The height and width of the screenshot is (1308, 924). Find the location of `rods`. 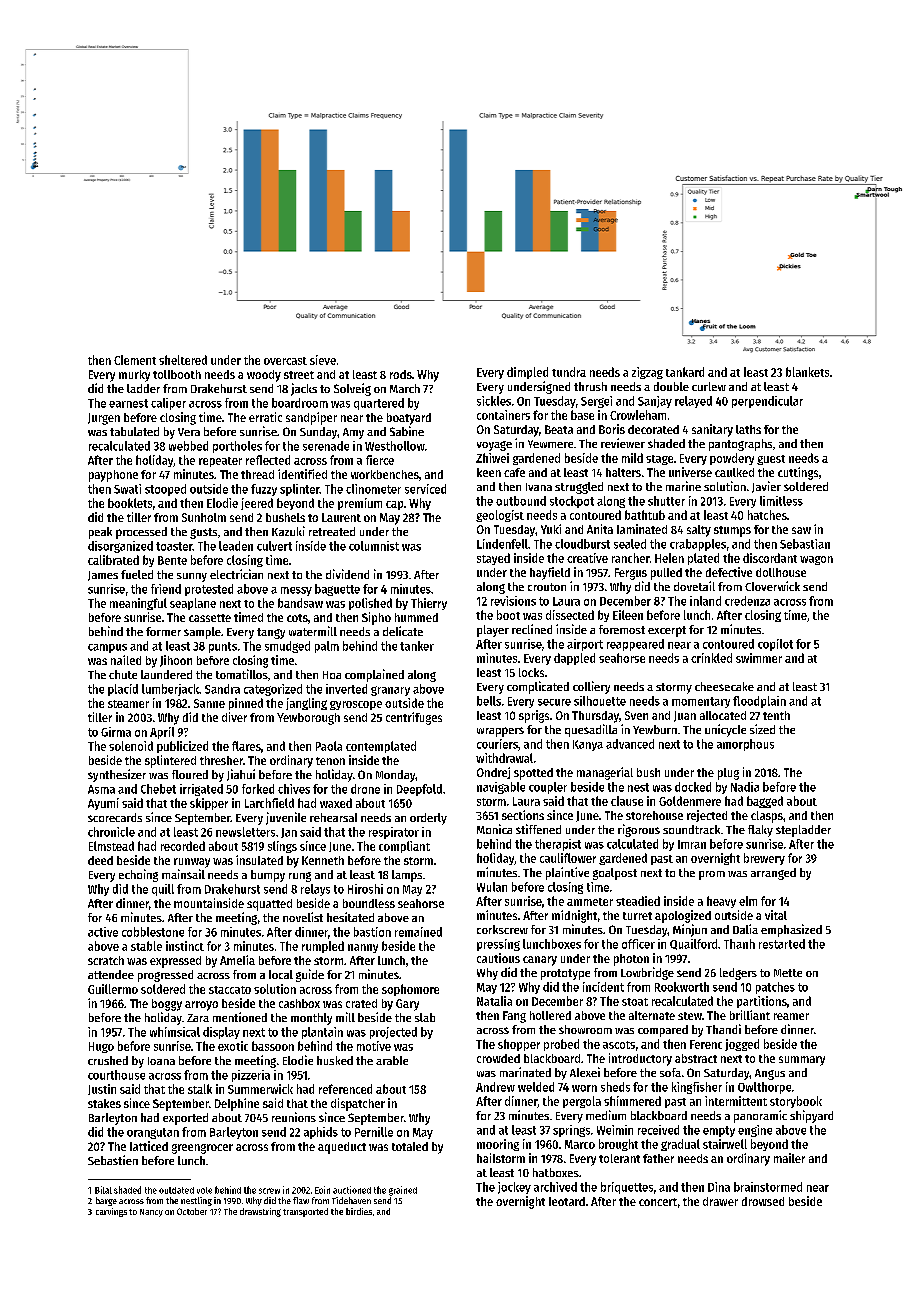

rods is located at coordinates (401, 374).
